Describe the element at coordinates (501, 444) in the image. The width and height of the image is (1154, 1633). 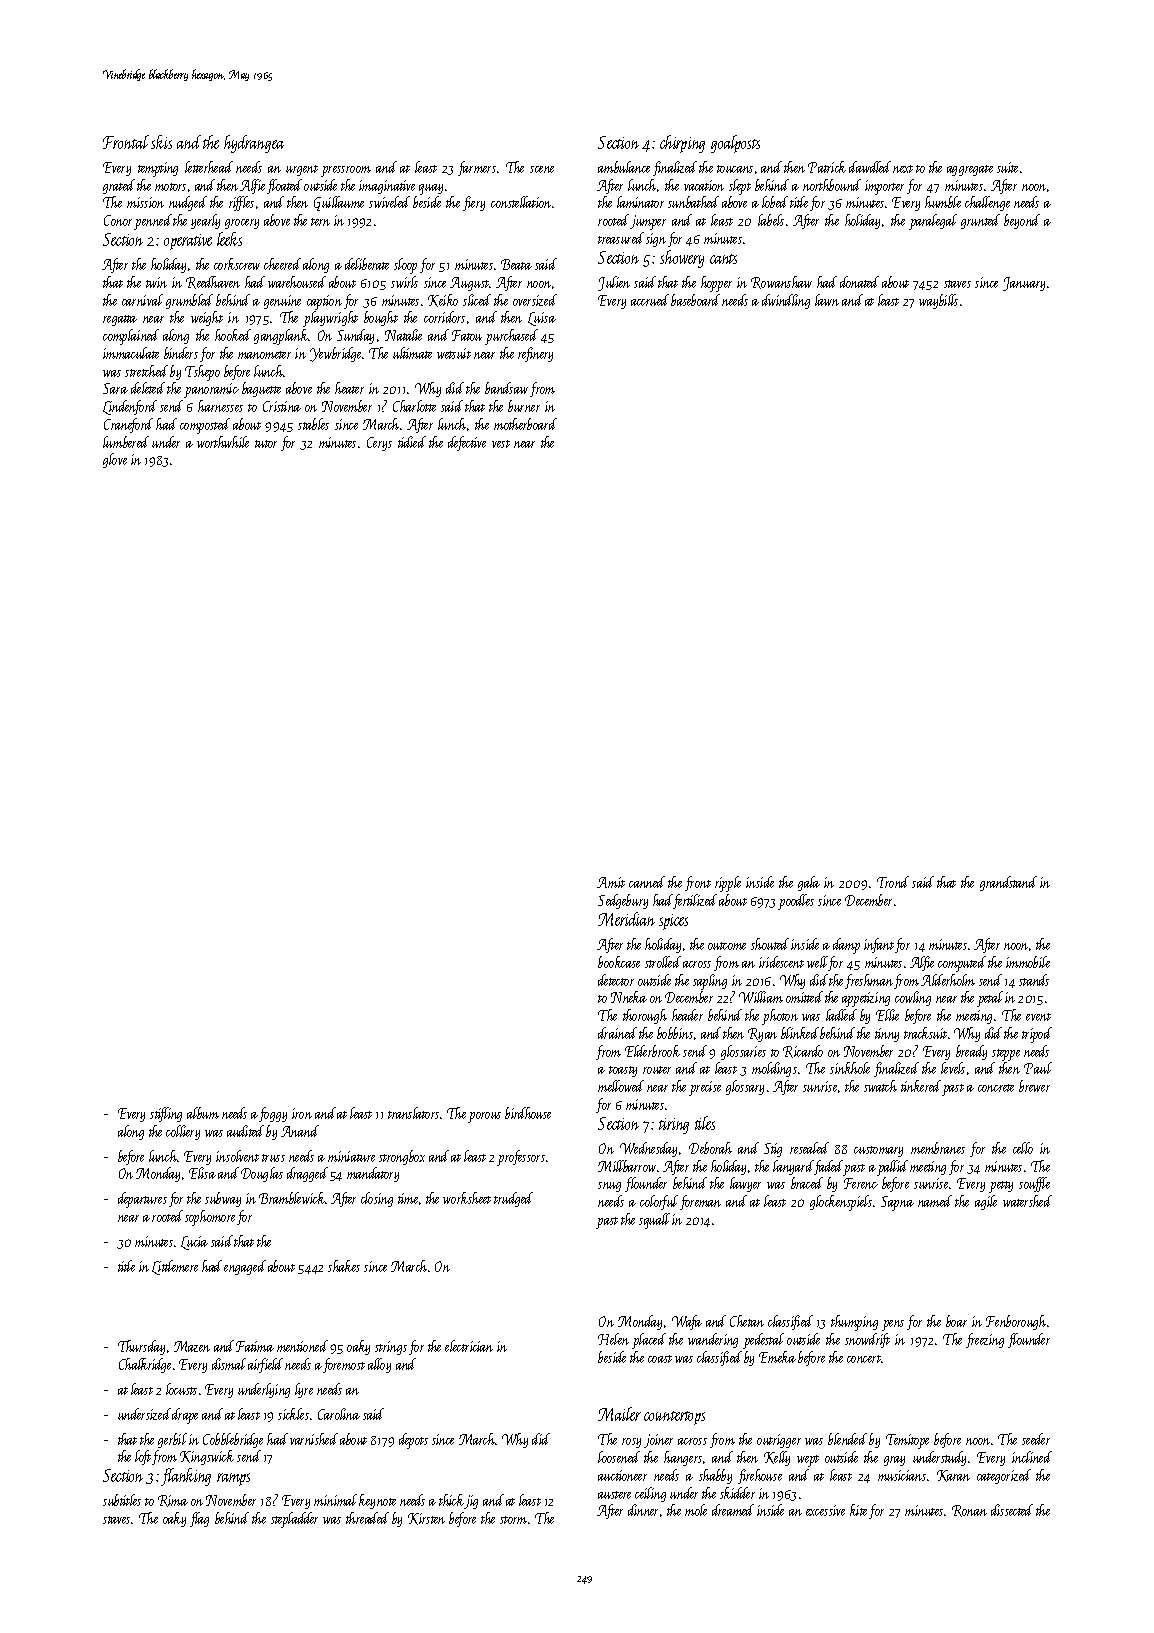
I see `vest` at that location.
